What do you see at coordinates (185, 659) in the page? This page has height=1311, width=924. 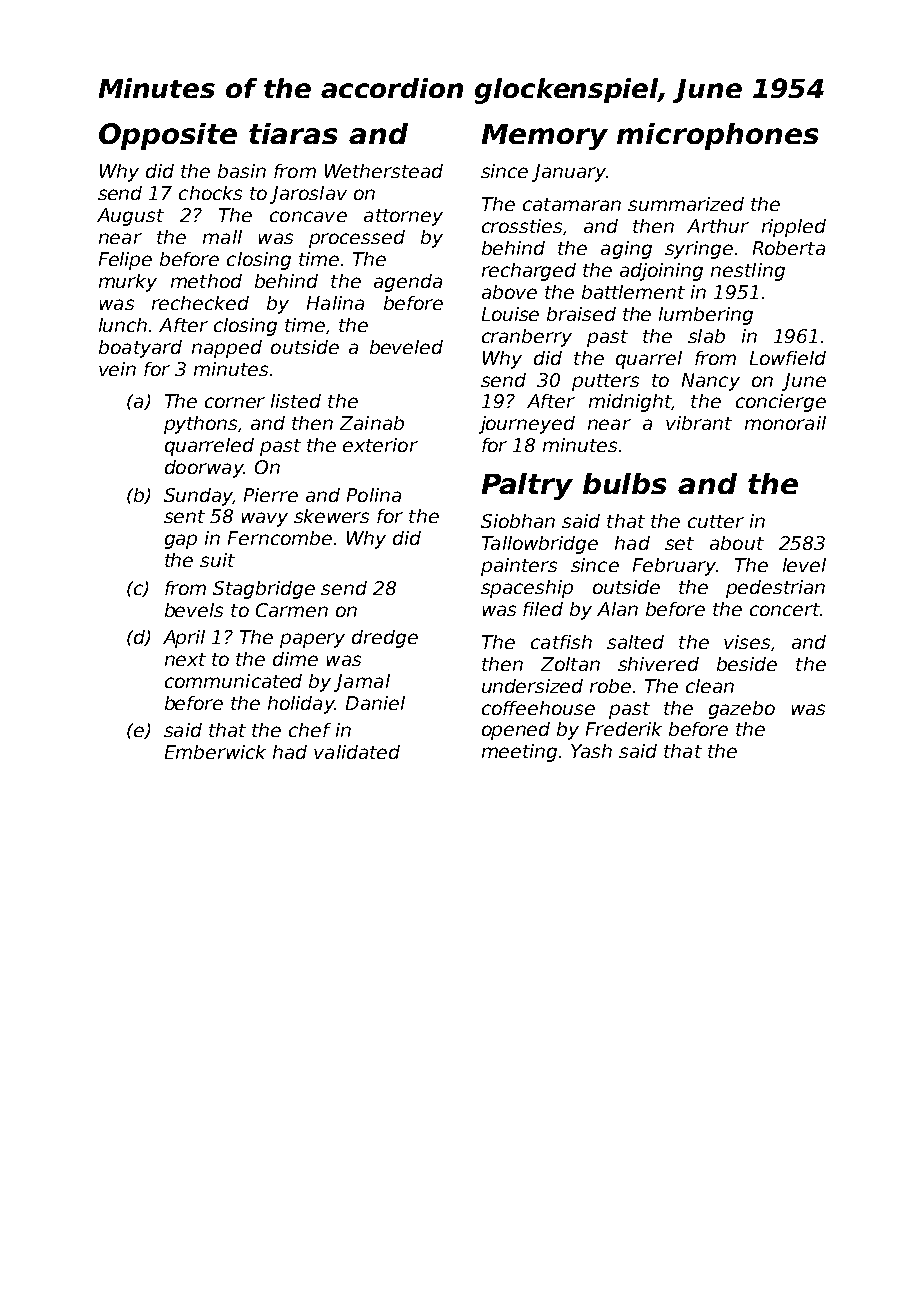 I see `next` at bounding box center [185, 659].
